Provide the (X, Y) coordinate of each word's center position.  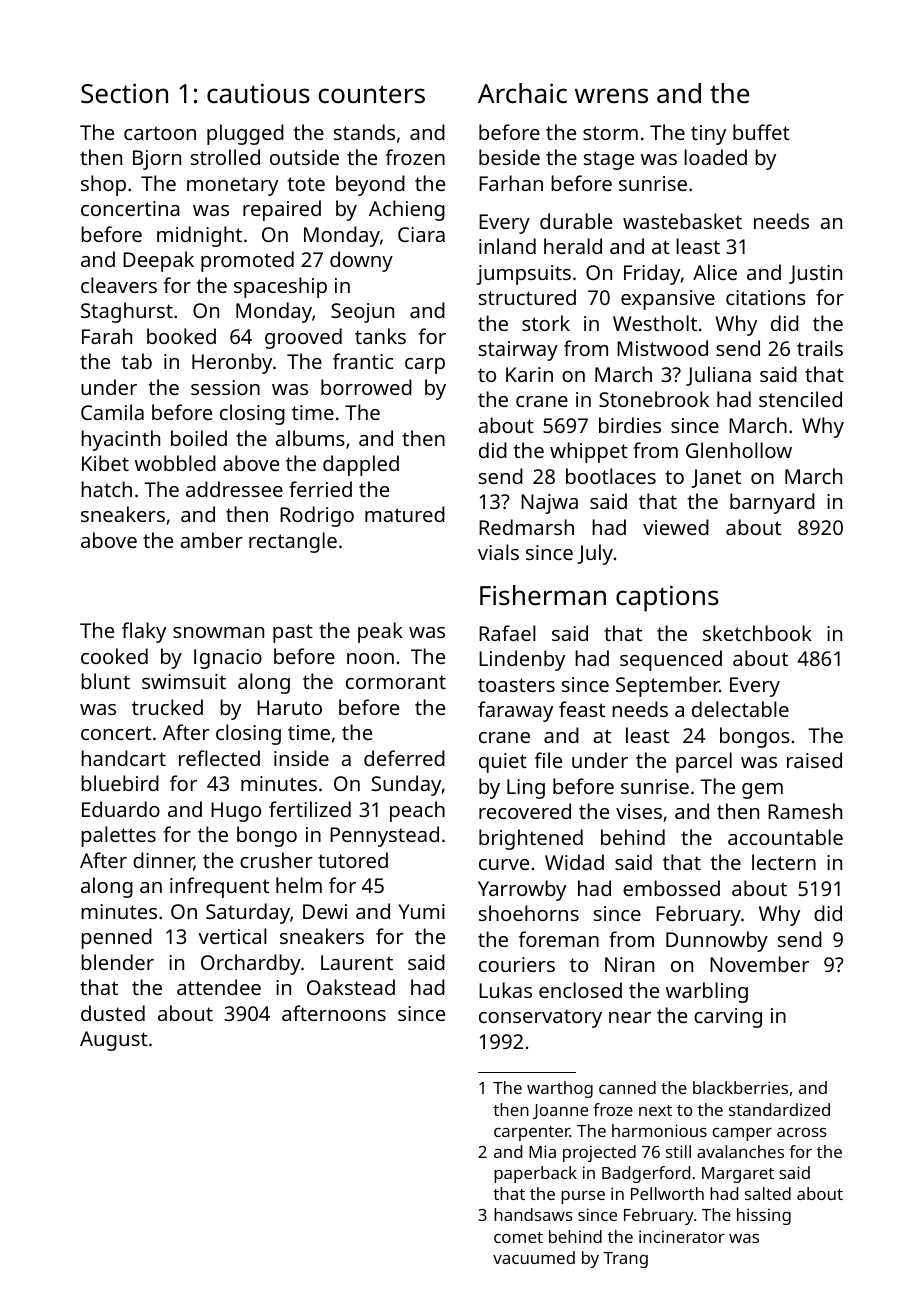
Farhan (511, 183)
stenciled (800, 399)
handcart (123, 758)
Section (124, 93)
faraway (515, 711)
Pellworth (667, 1193)
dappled (361, 465)
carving (728, 1018)
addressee (234, 489)
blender (117, 962)
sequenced (671, 660)
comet (518, 1237)
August (114, 1041)
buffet (761, 132)
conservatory (540, 1018)
